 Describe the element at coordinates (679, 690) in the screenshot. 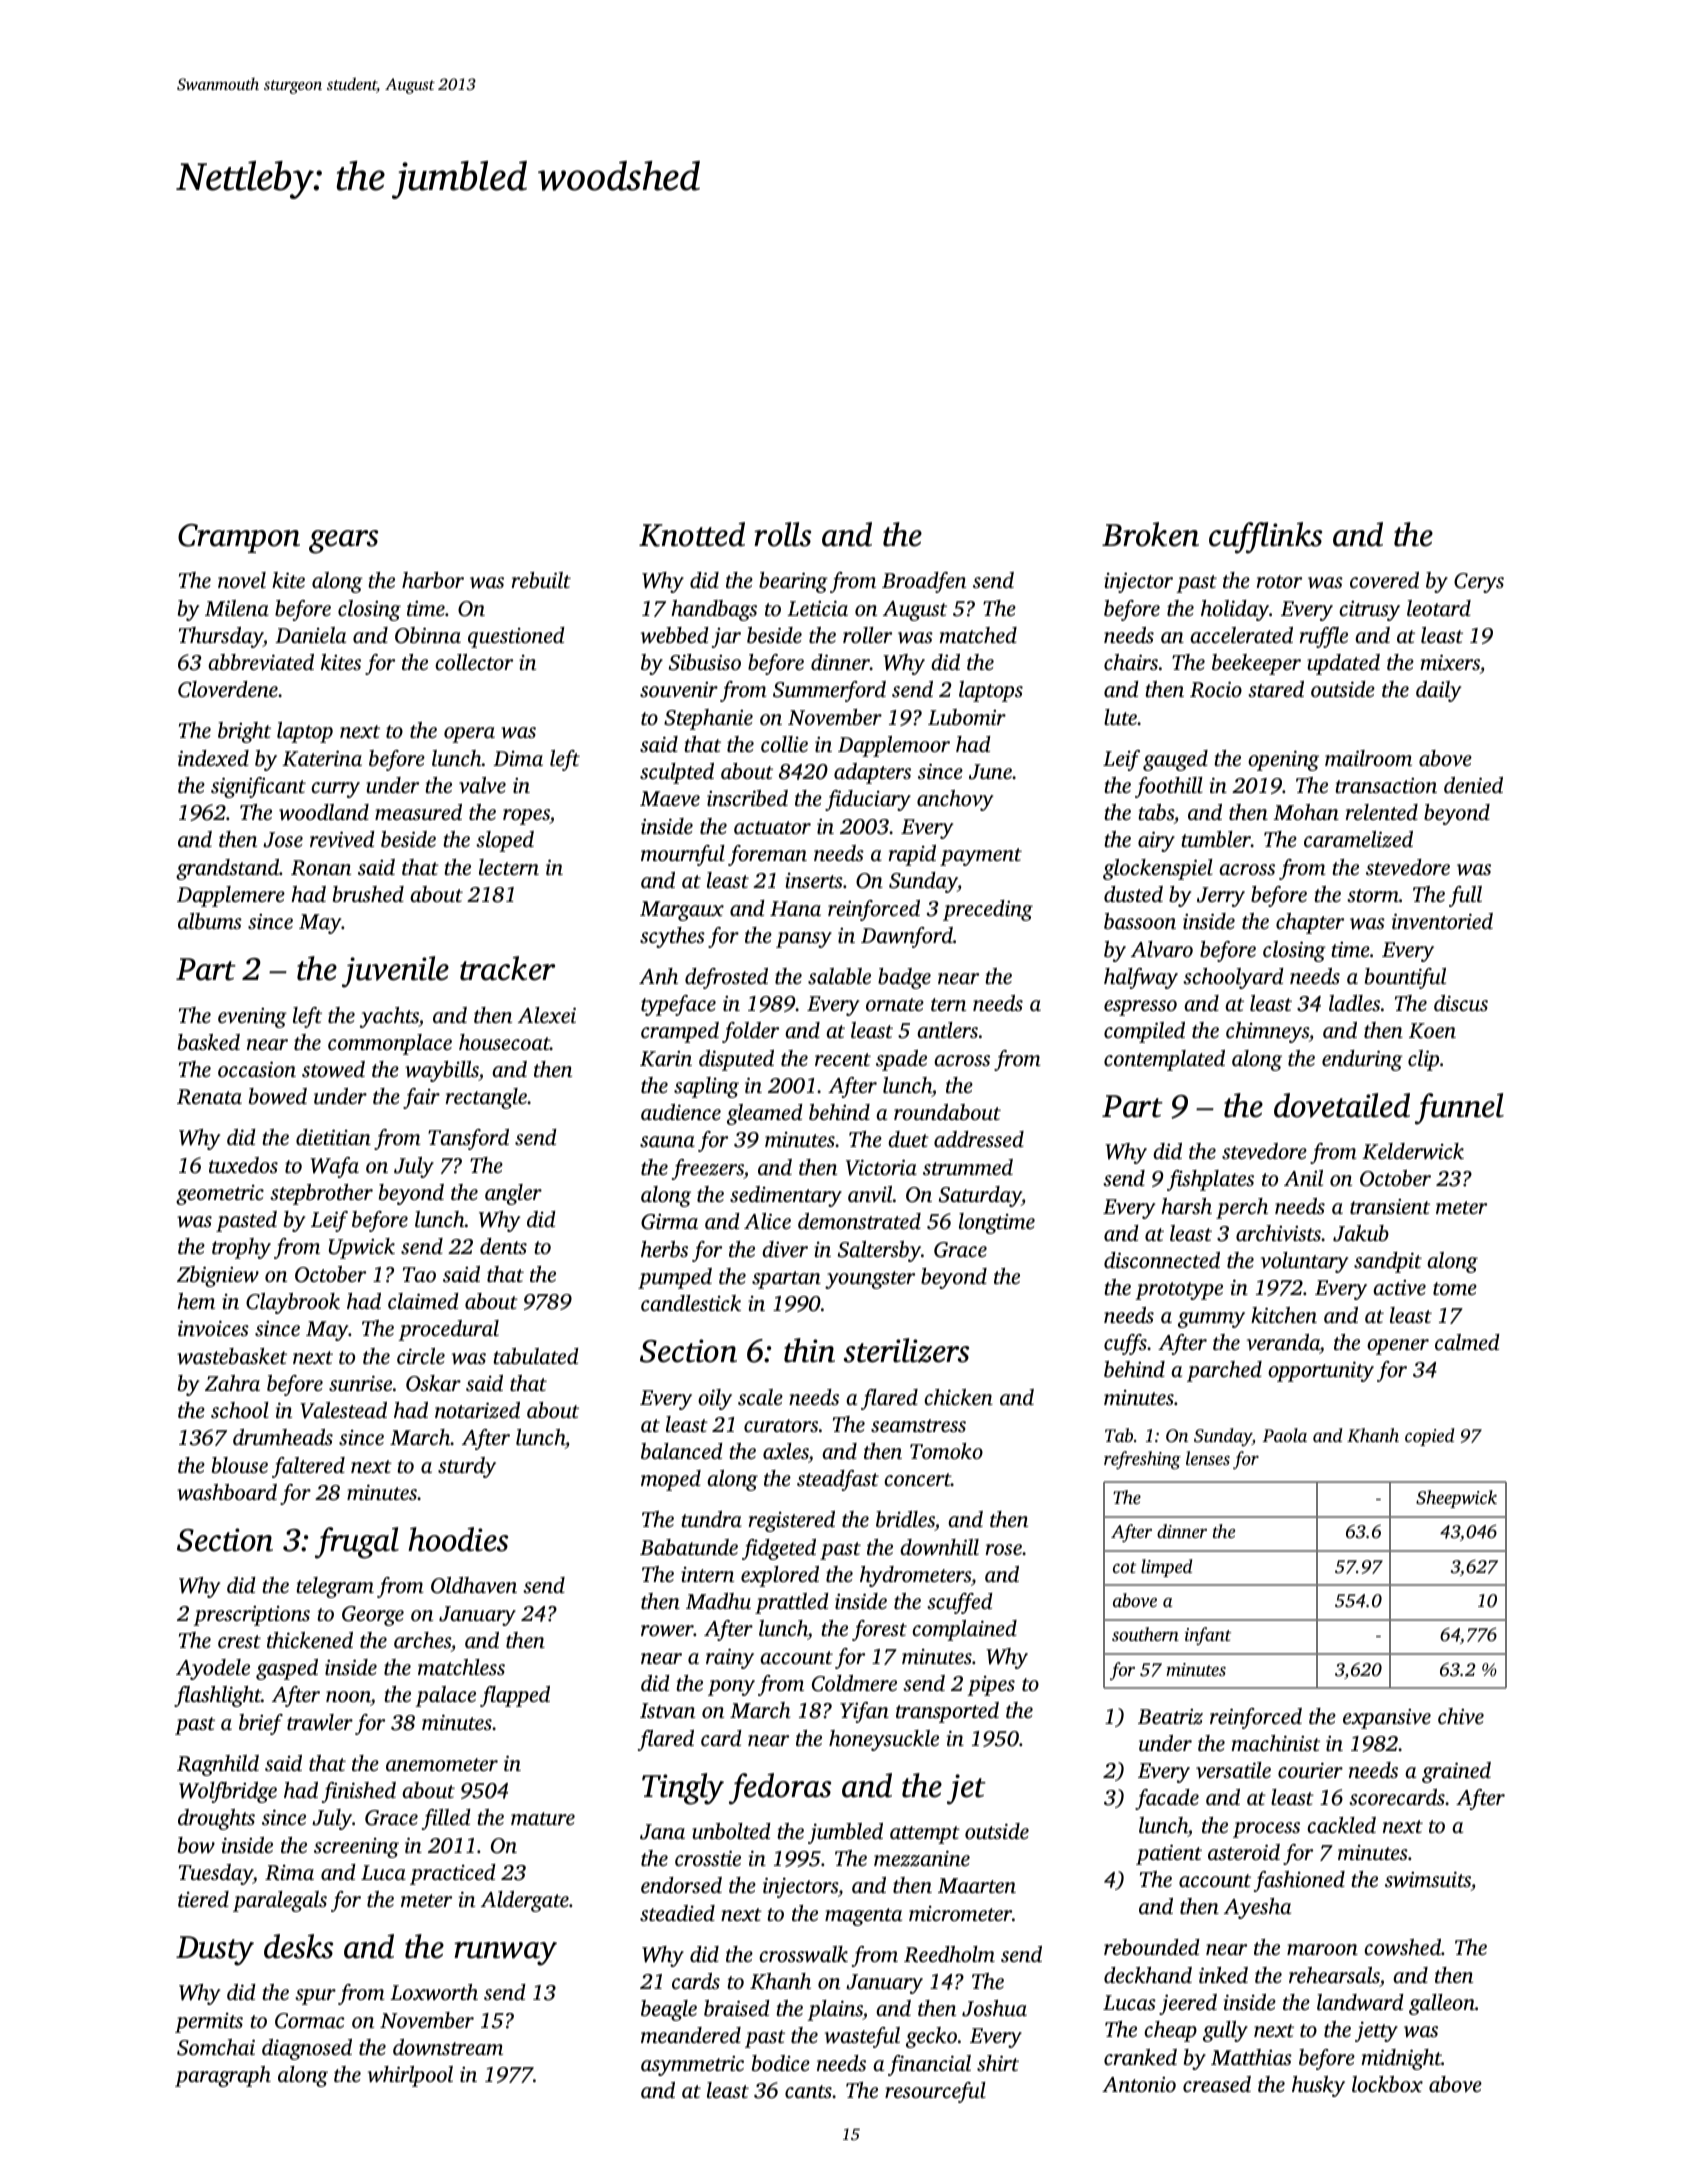

I see `souvenir` at that location.
